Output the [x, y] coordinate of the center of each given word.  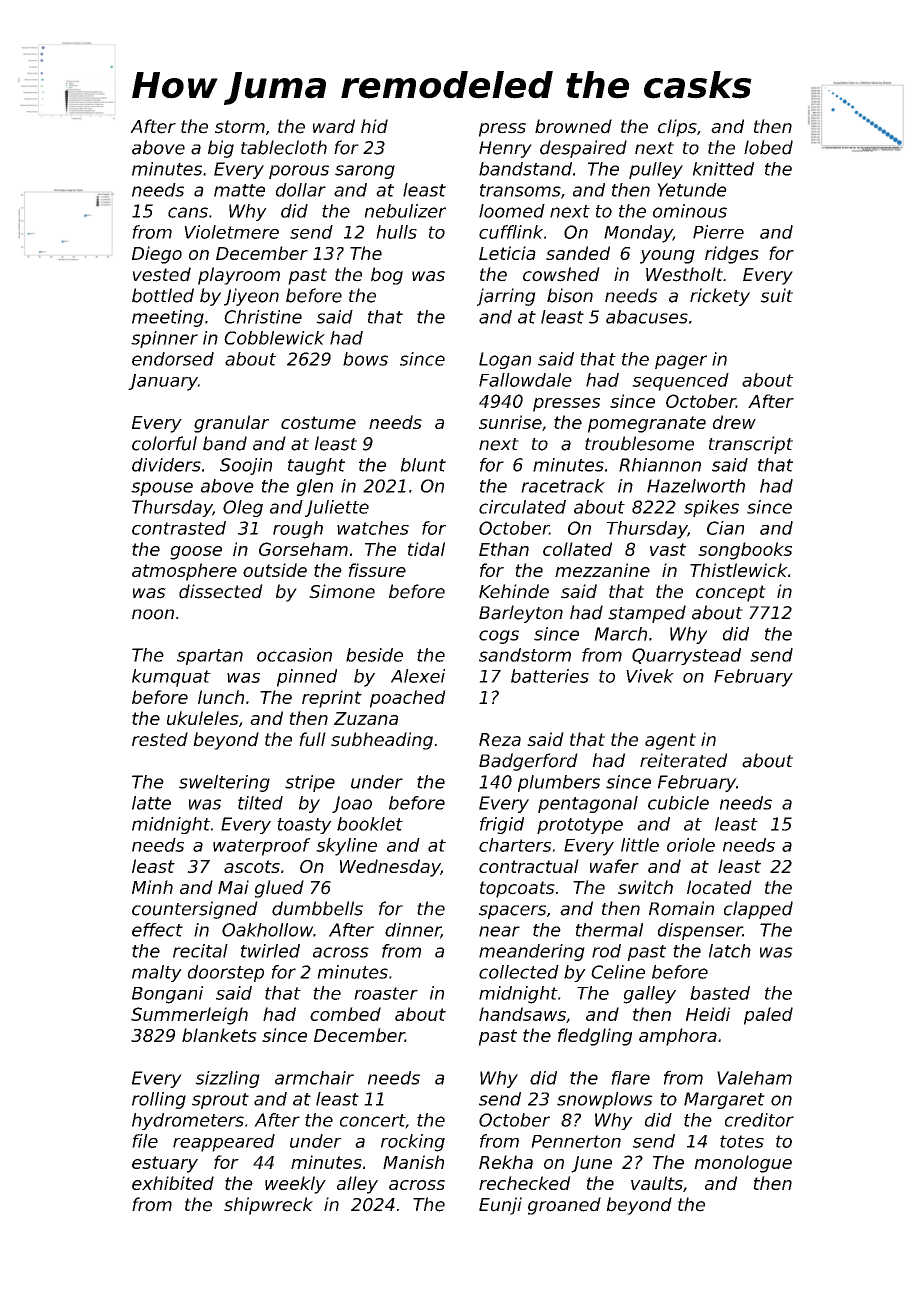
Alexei [418, 676]
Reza [500, 740]
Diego [157, 255]
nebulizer [405, 211]
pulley [656, 170]
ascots [252, 866]
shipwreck [268, 1206]
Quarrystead [686, 656]
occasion [294, 655]
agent [670, 741]
